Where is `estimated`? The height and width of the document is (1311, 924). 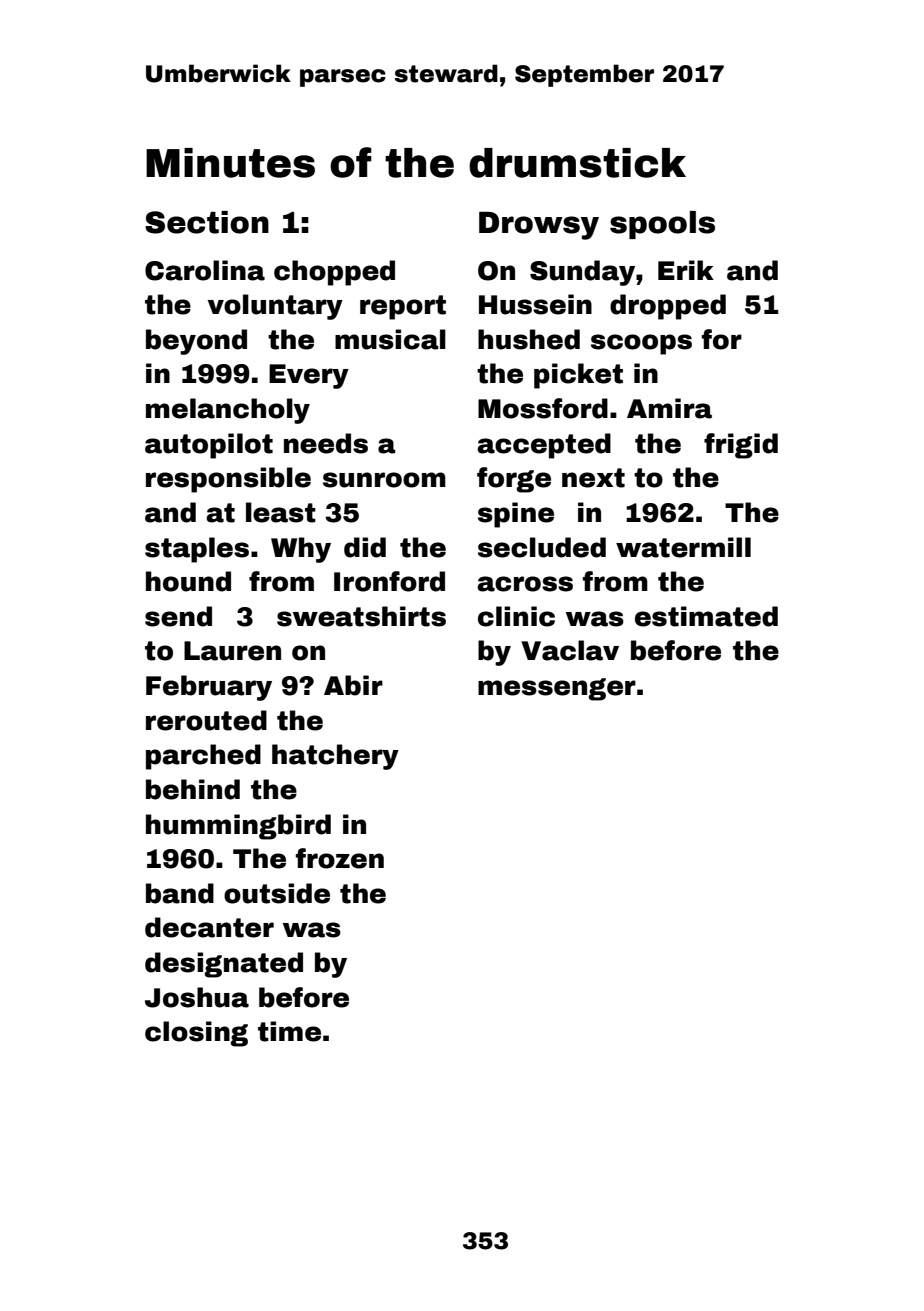 estimated is located at coordinates (706, 616).
